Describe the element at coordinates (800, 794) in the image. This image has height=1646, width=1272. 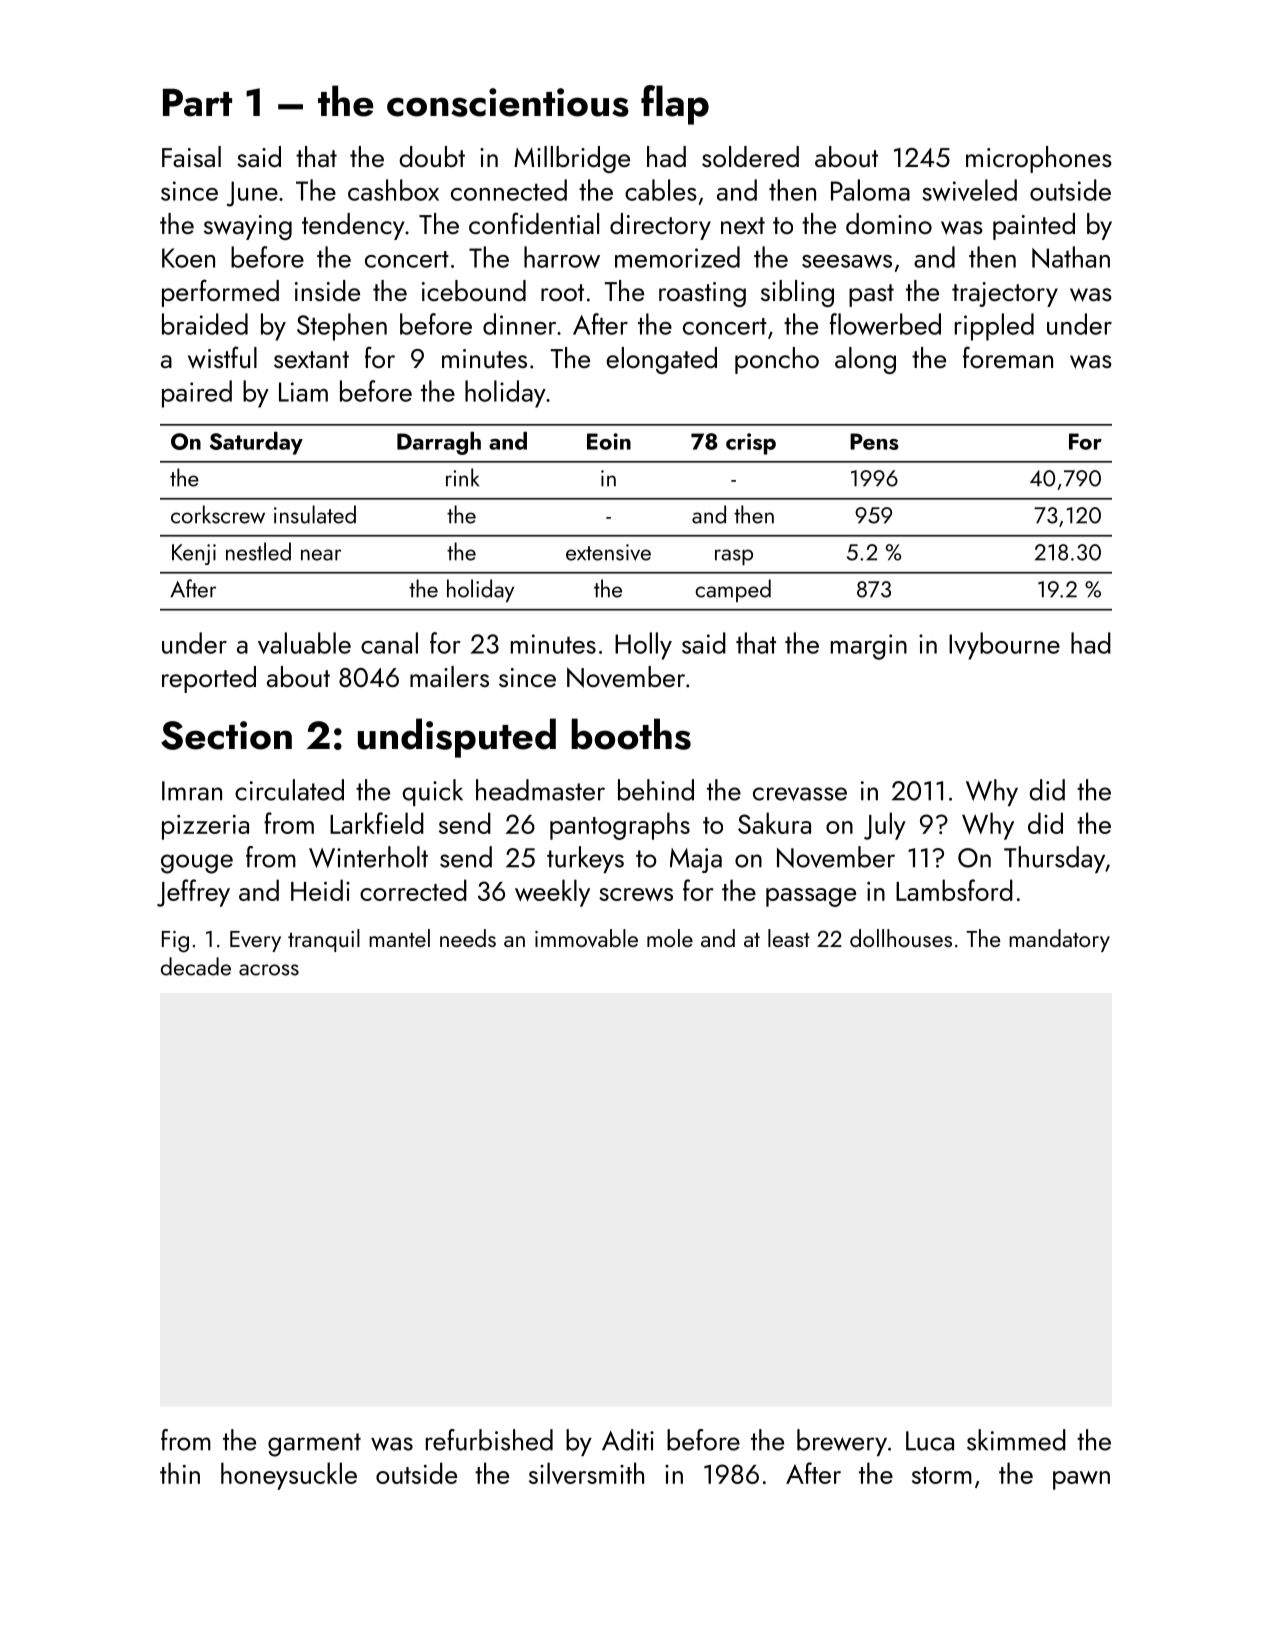
I see `crevasse` at that location.
